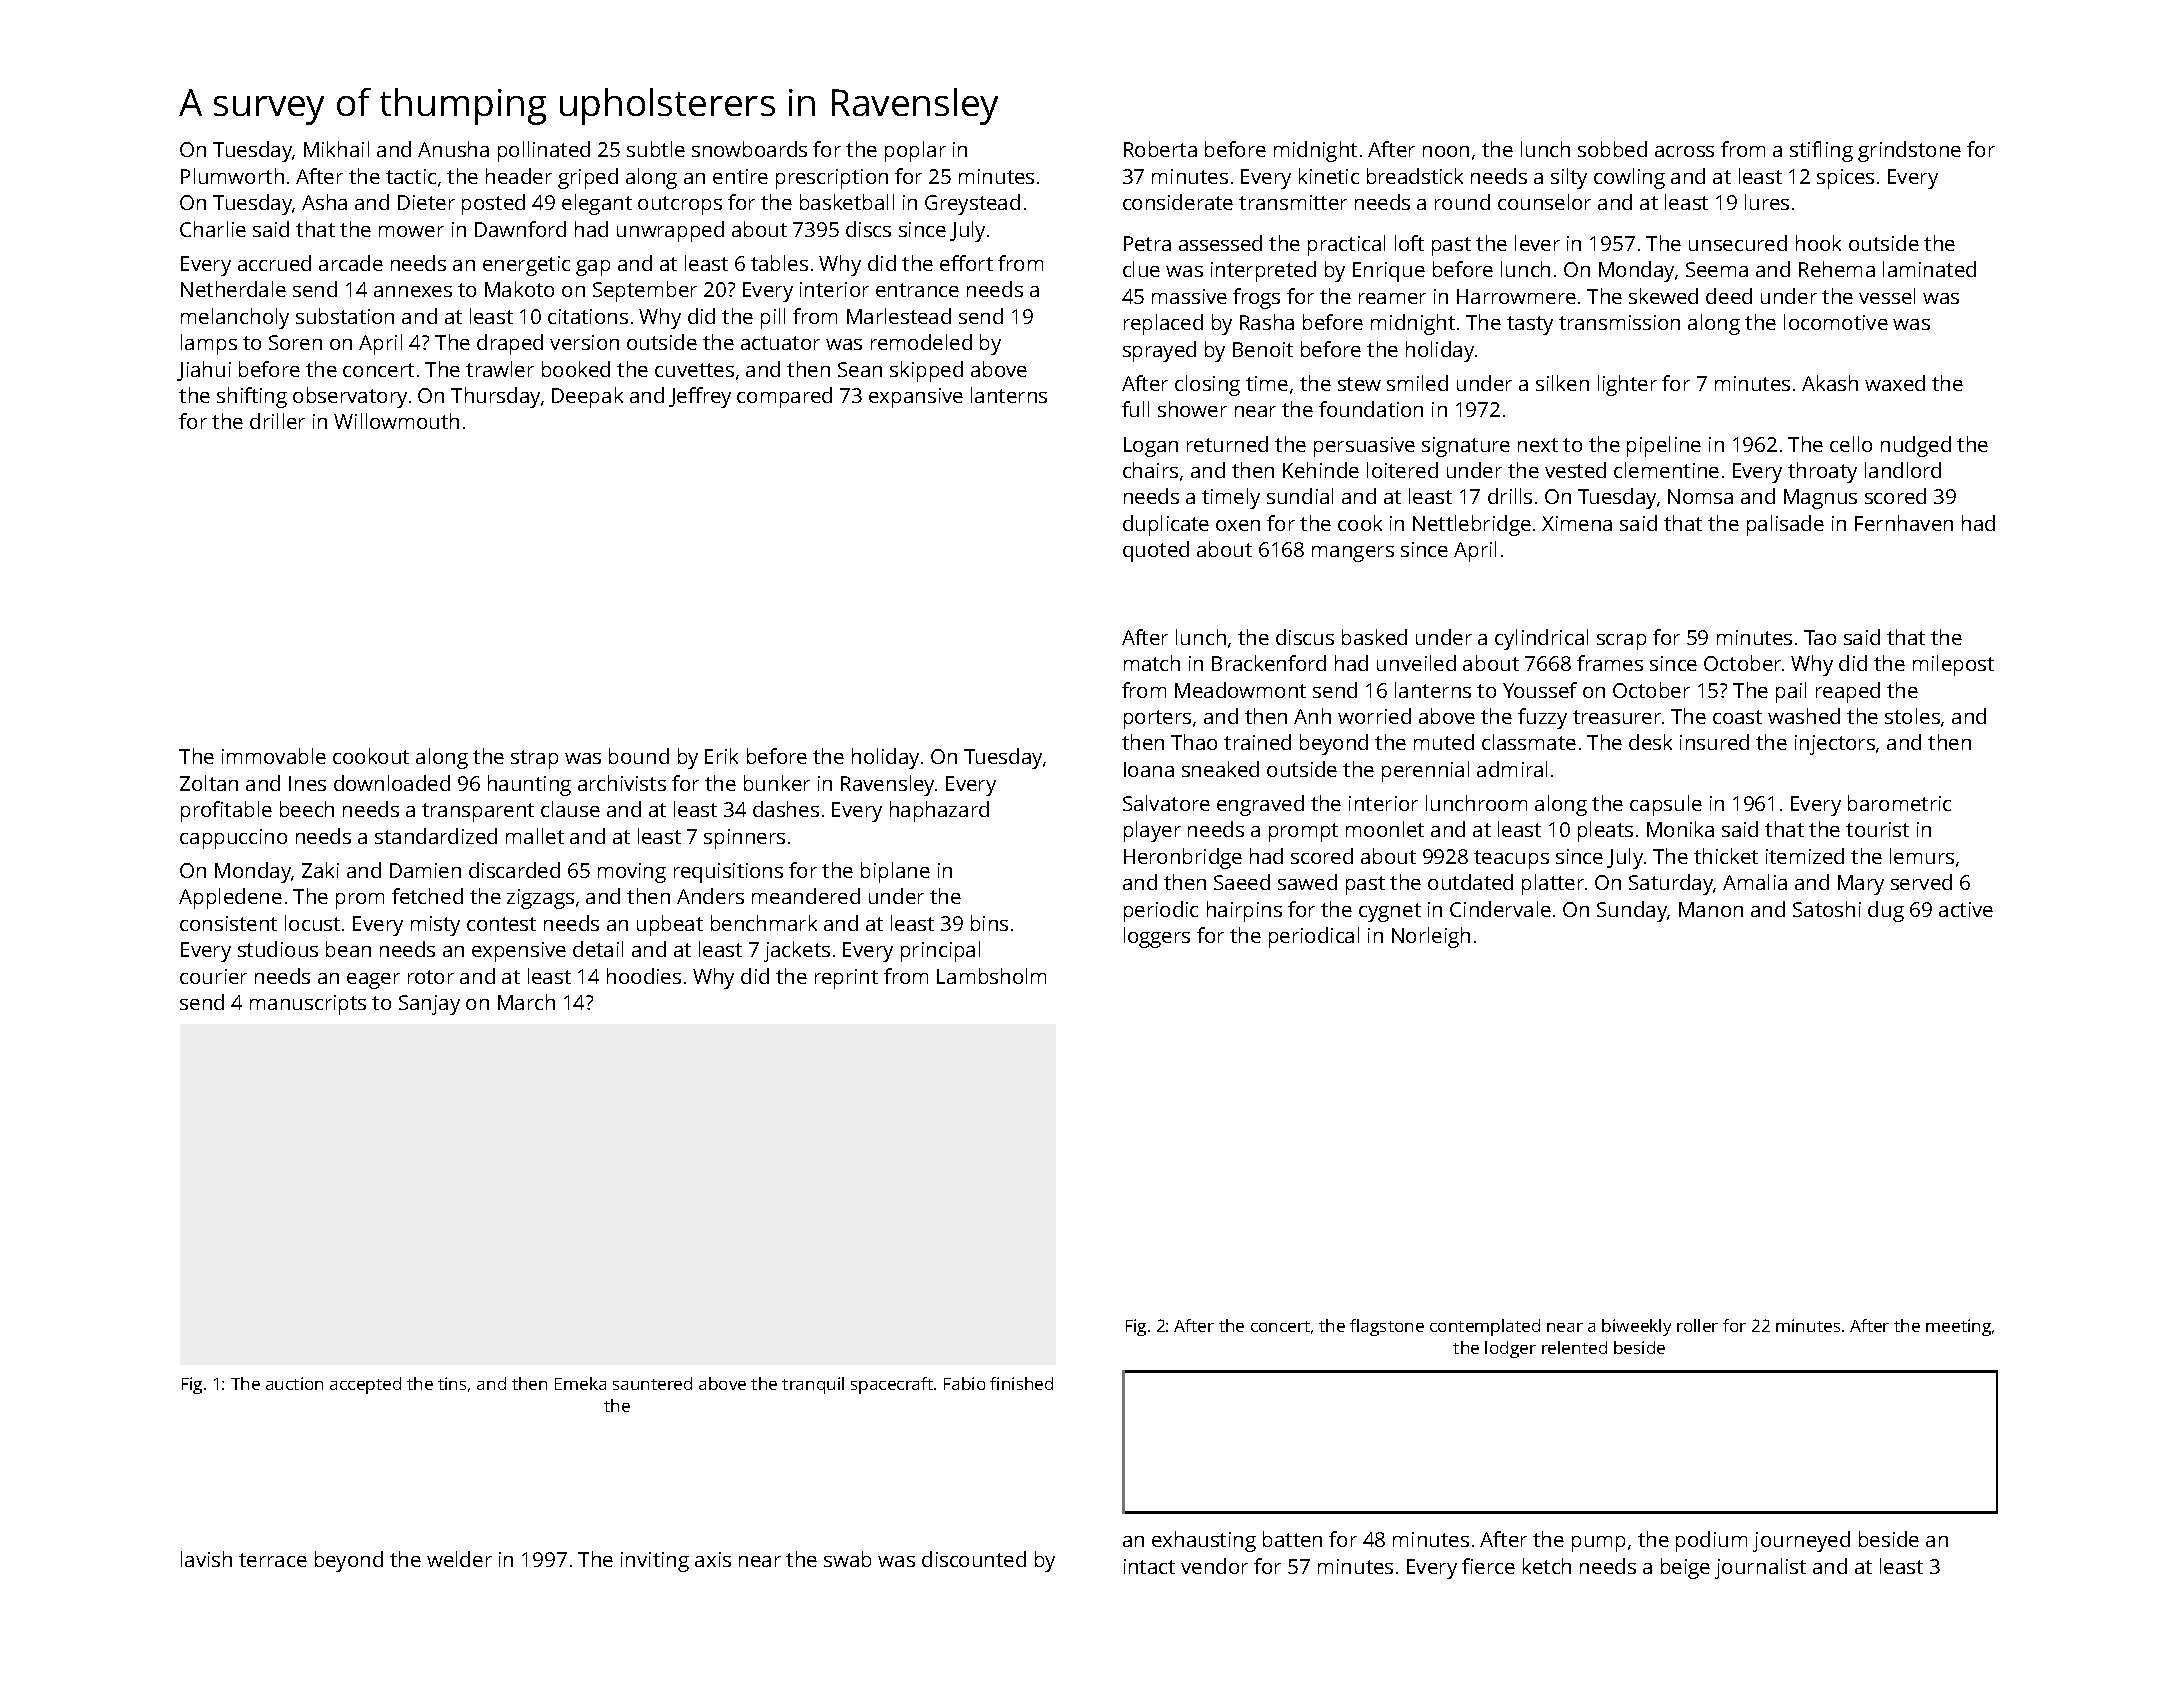 Image resolution: width=2178 pixels, height=1683 pixels. I want to click on auction, so click(294, 1383).
